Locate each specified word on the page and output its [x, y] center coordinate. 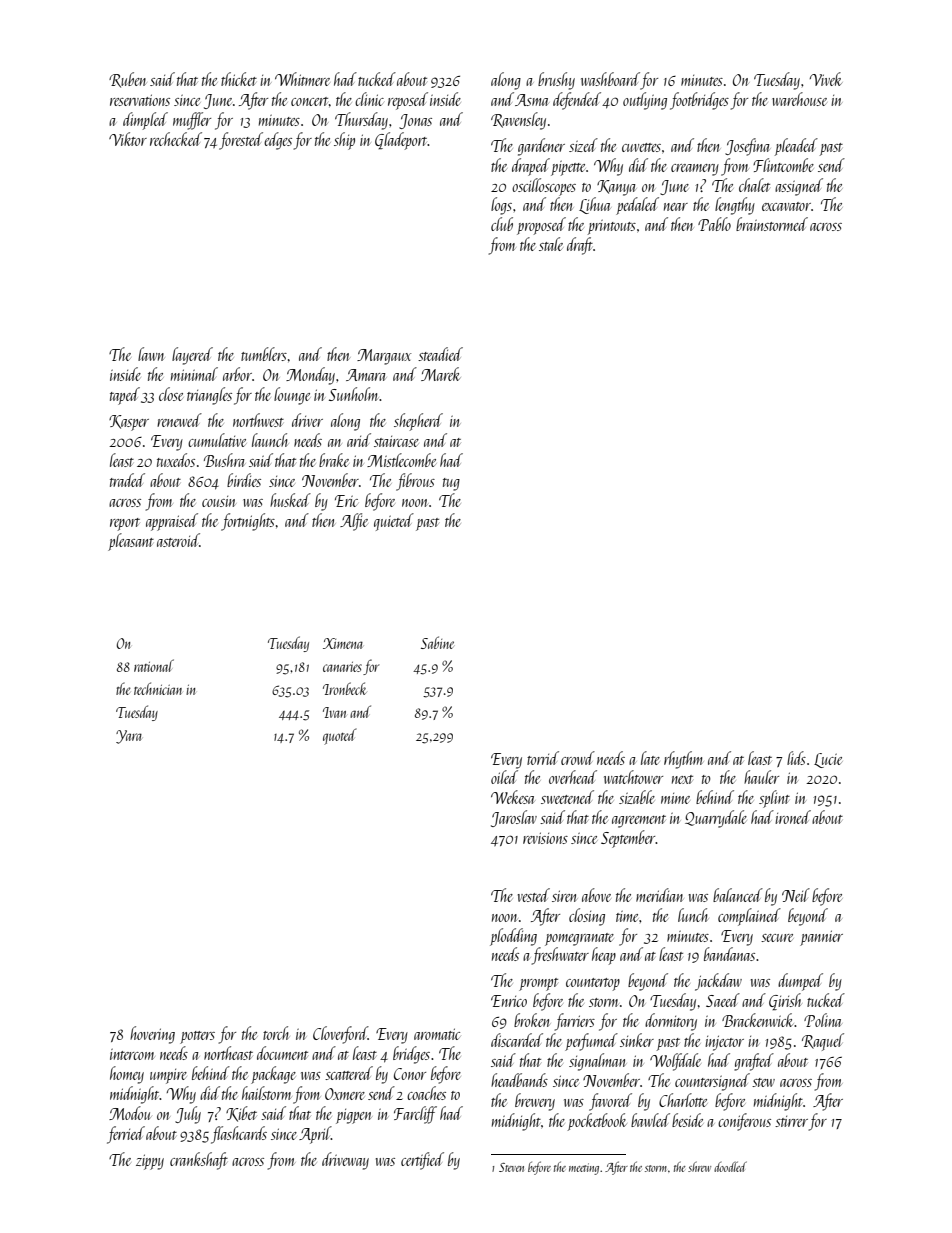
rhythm [683, 760]
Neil [796, 895]
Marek [441, 374]
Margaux [384, 357]
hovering [152, 1035]
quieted [394, 522]
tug [451, 484]
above [596, 895]
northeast [228, 1053]
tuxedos [176, 460]
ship [344, 141]
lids [796, 758]
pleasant [131, 542]
